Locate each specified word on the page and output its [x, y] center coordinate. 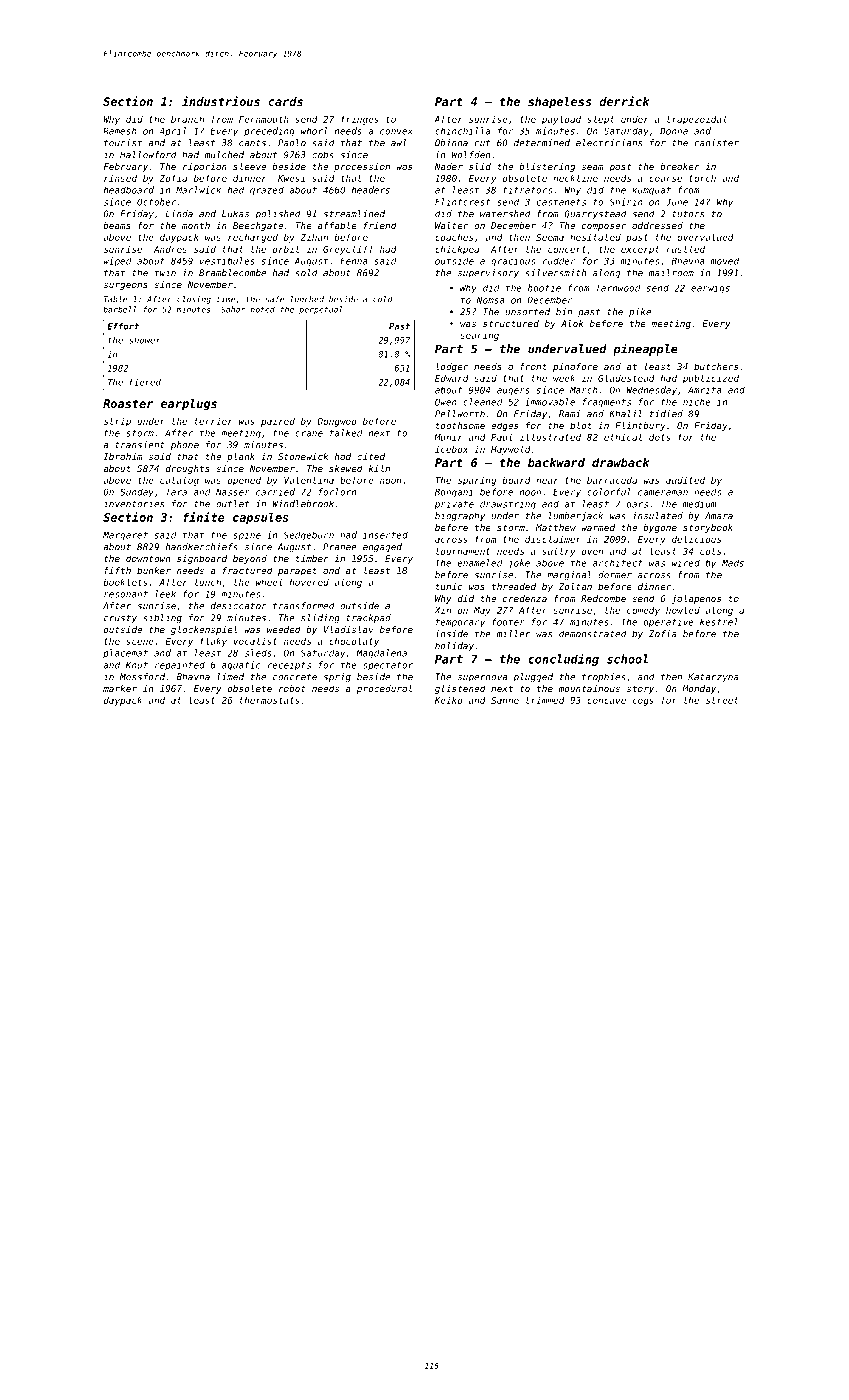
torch [702, 178]
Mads [733, 563]
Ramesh [120, 131]
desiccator [239, 606]
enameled [480, 563]
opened [244, 481]
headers [371, 190]
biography [460, 516]
